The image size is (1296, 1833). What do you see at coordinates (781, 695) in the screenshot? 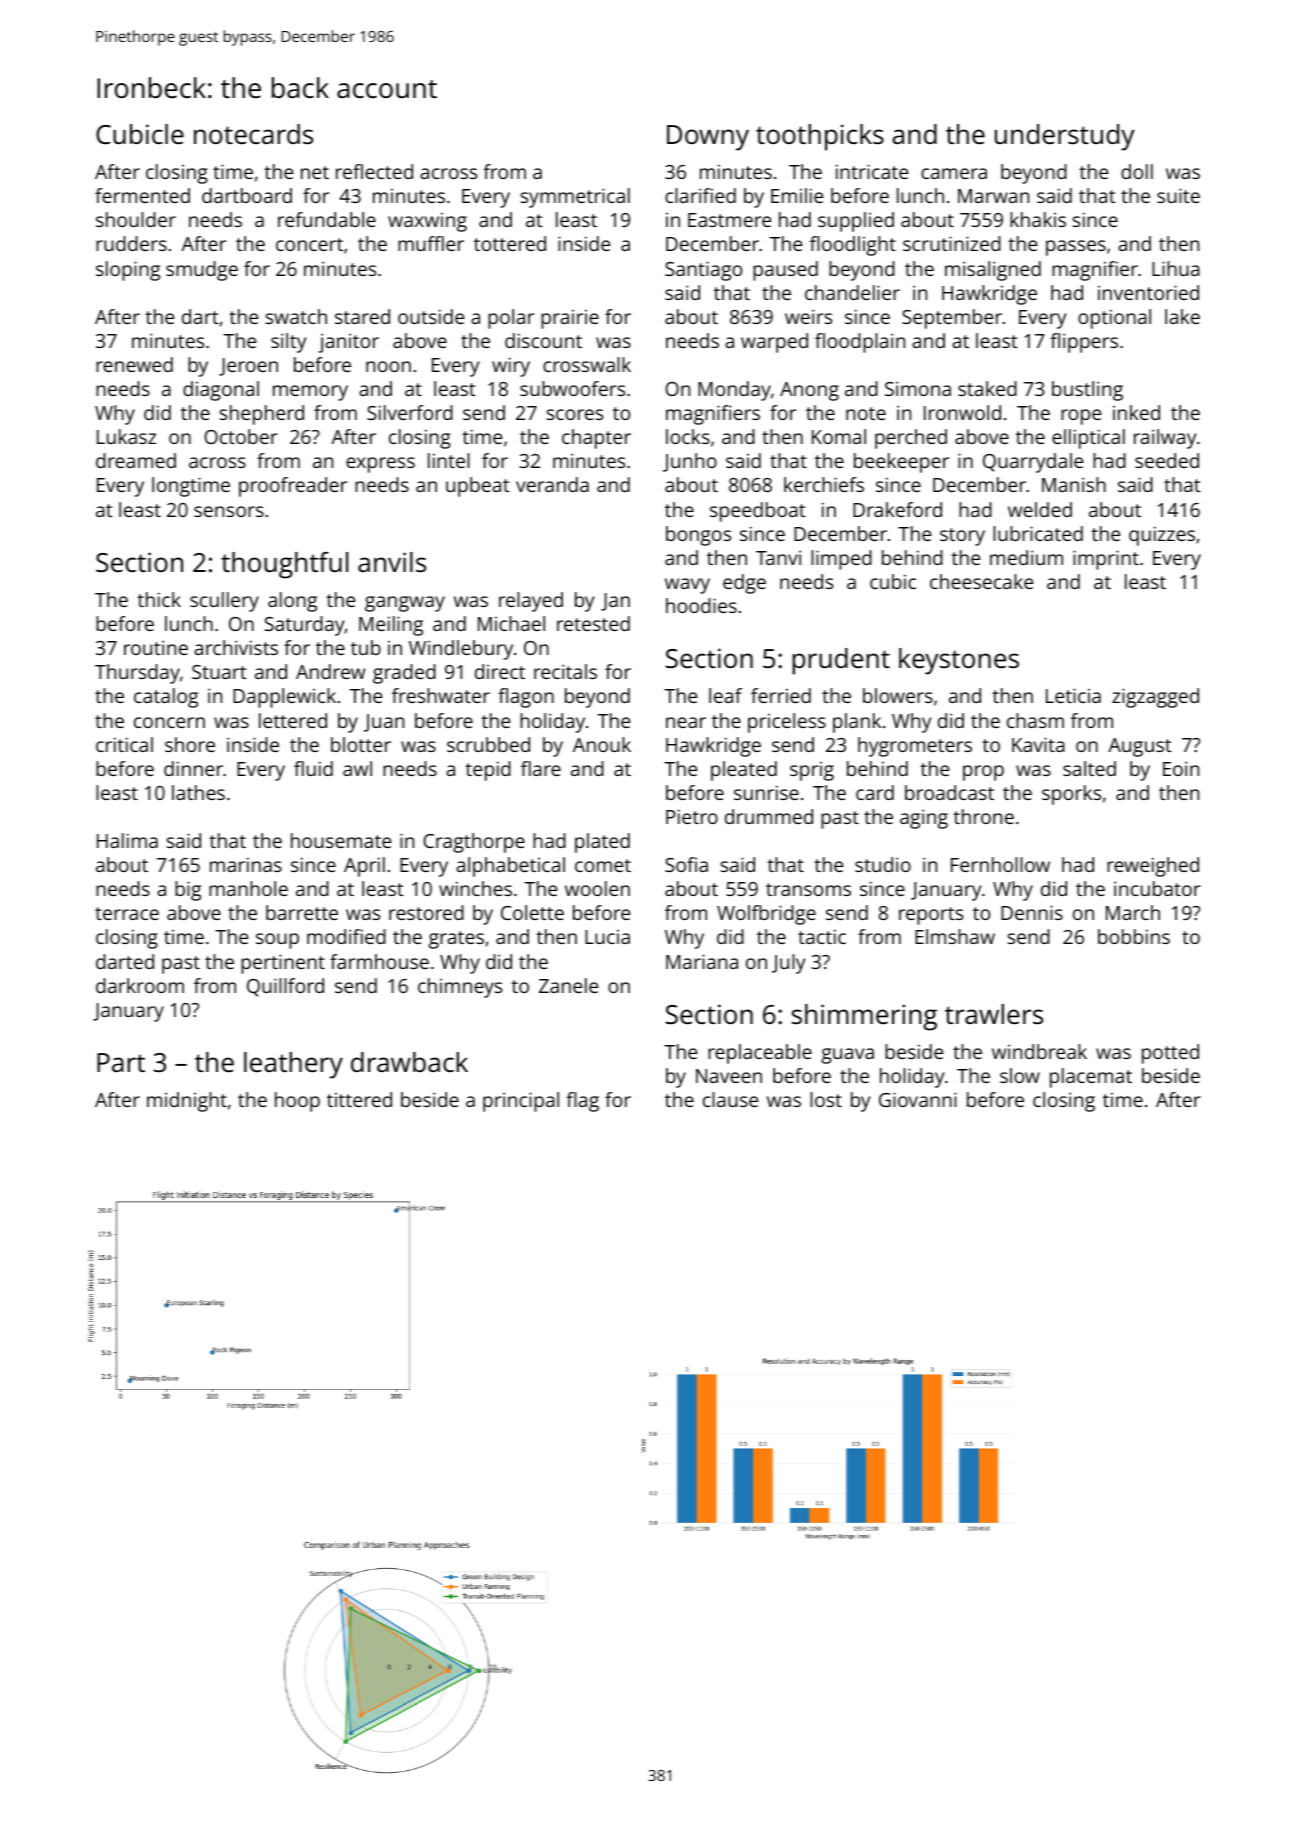
I see `ferried` at bounding box center [781, 695].
